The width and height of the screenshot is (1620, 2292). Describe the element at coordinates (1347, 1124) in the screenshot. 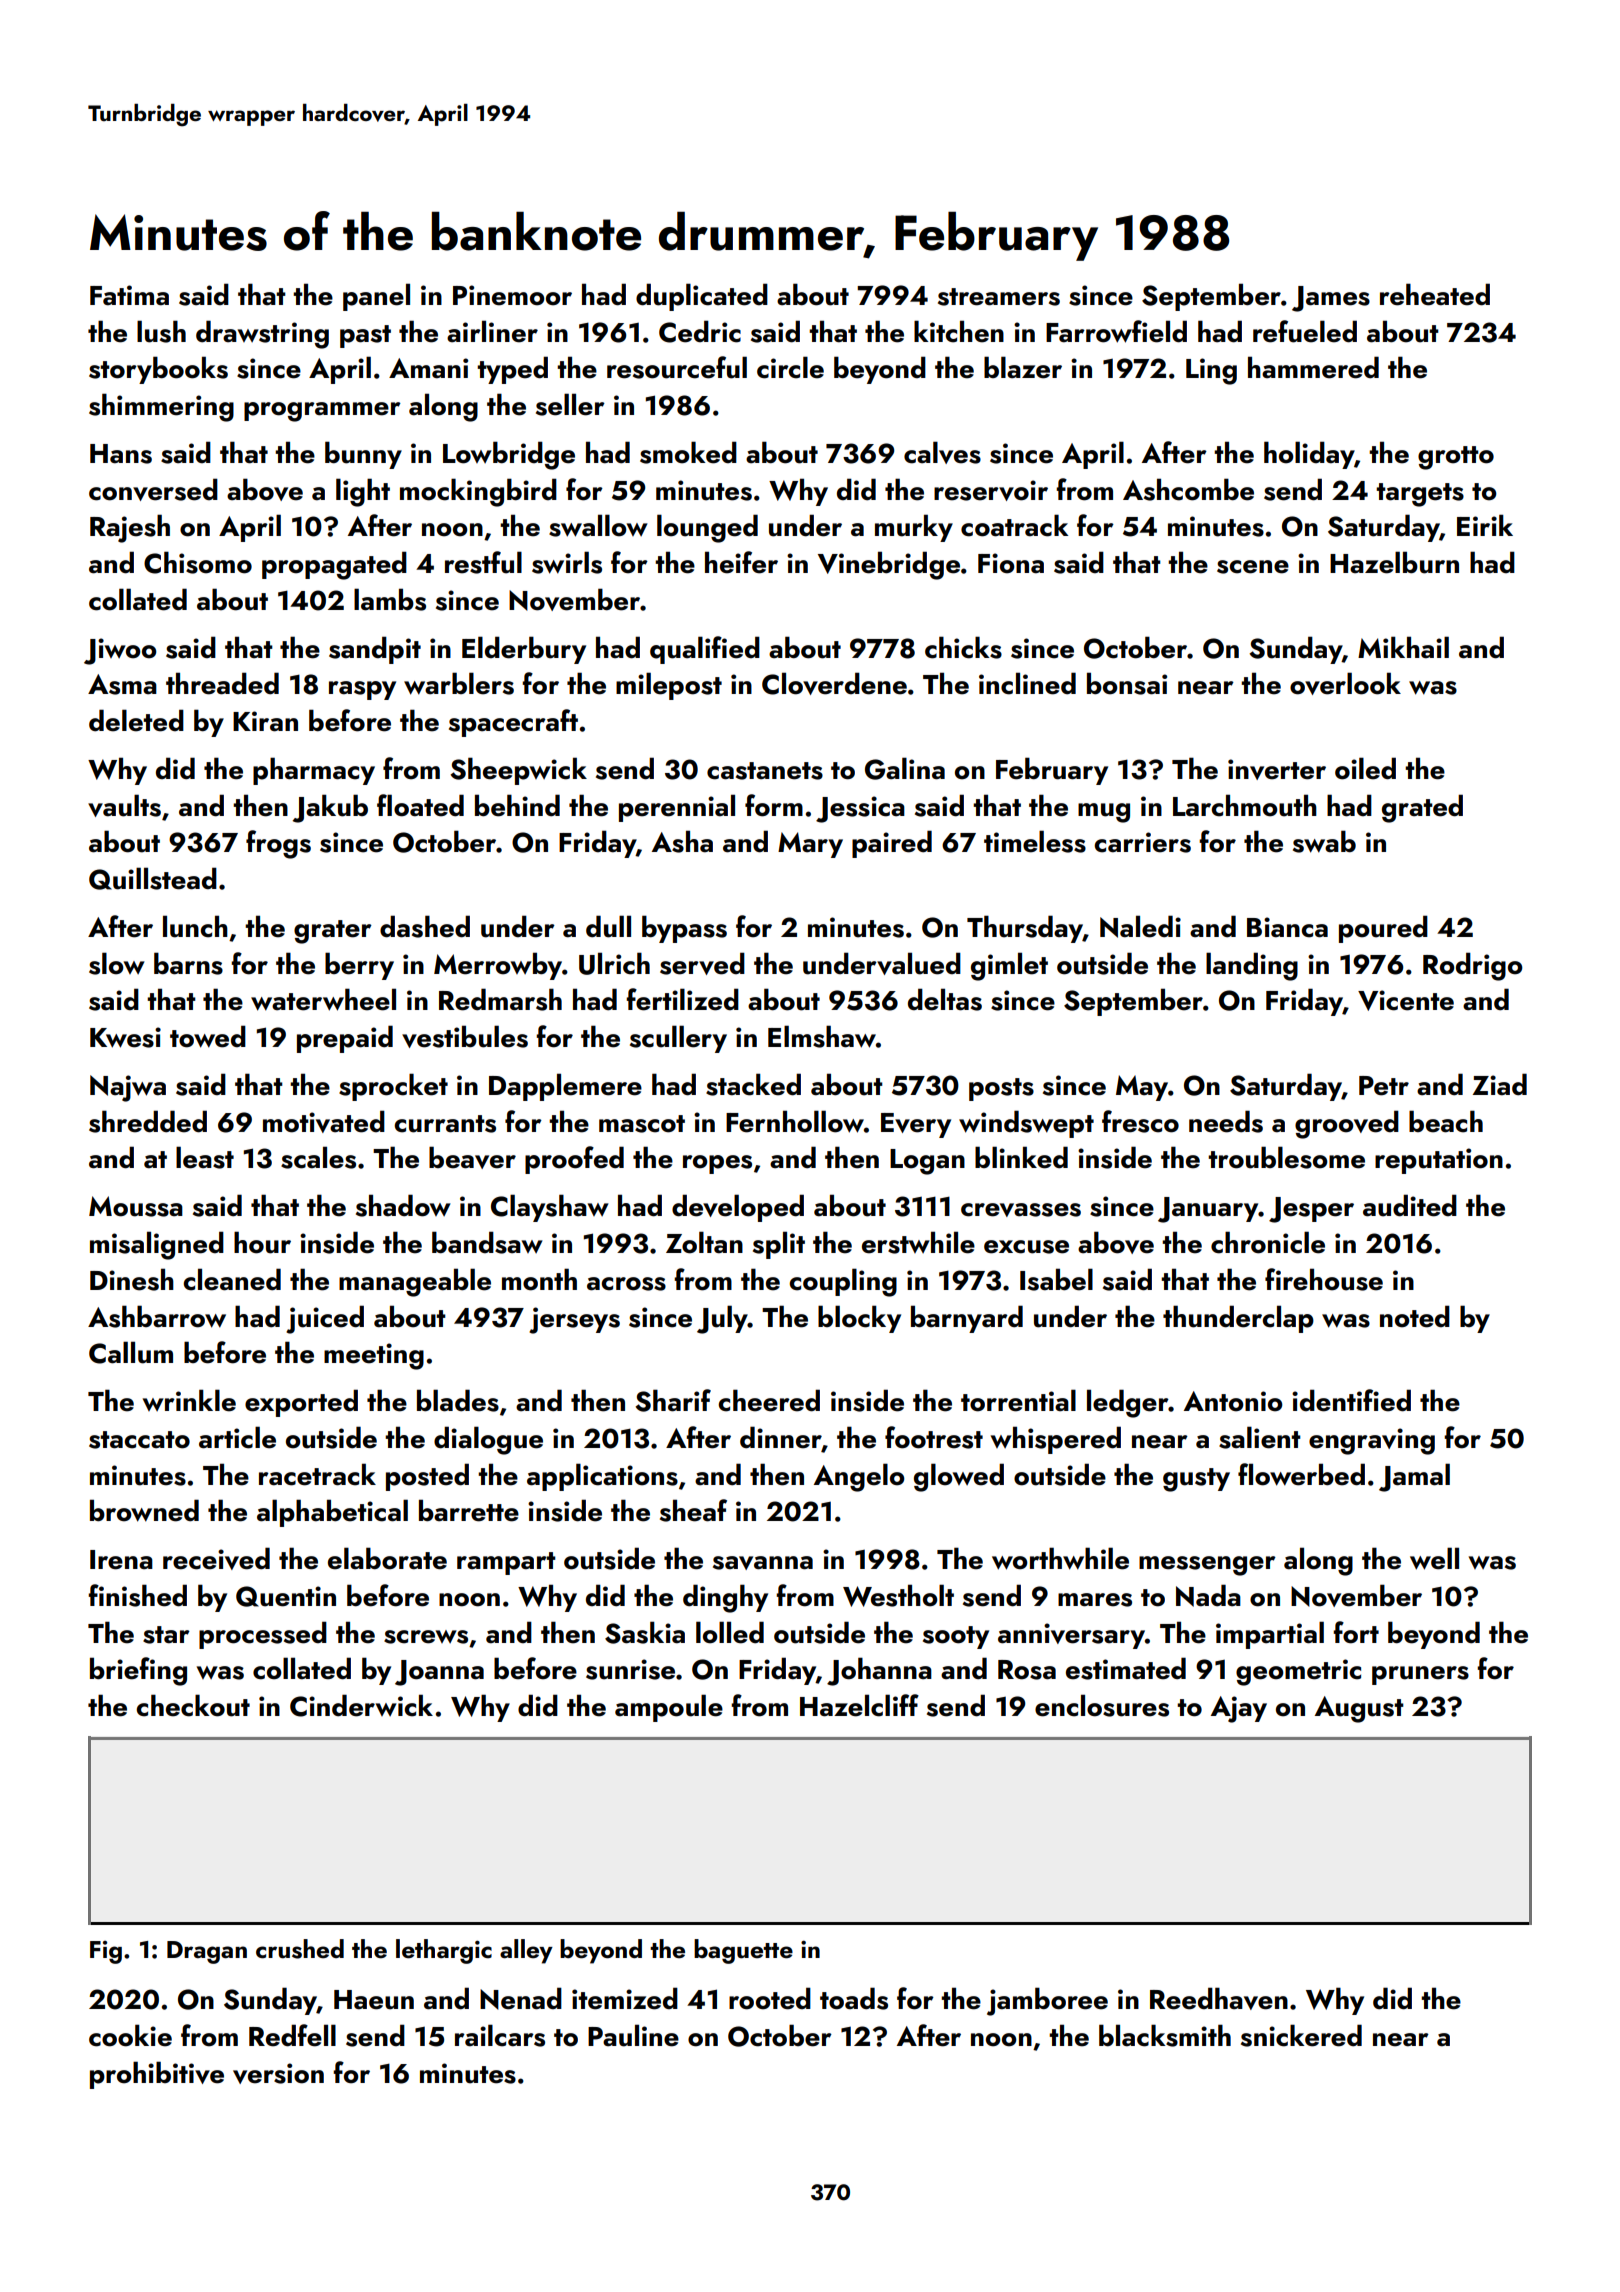

I see `grooved` at that location.
